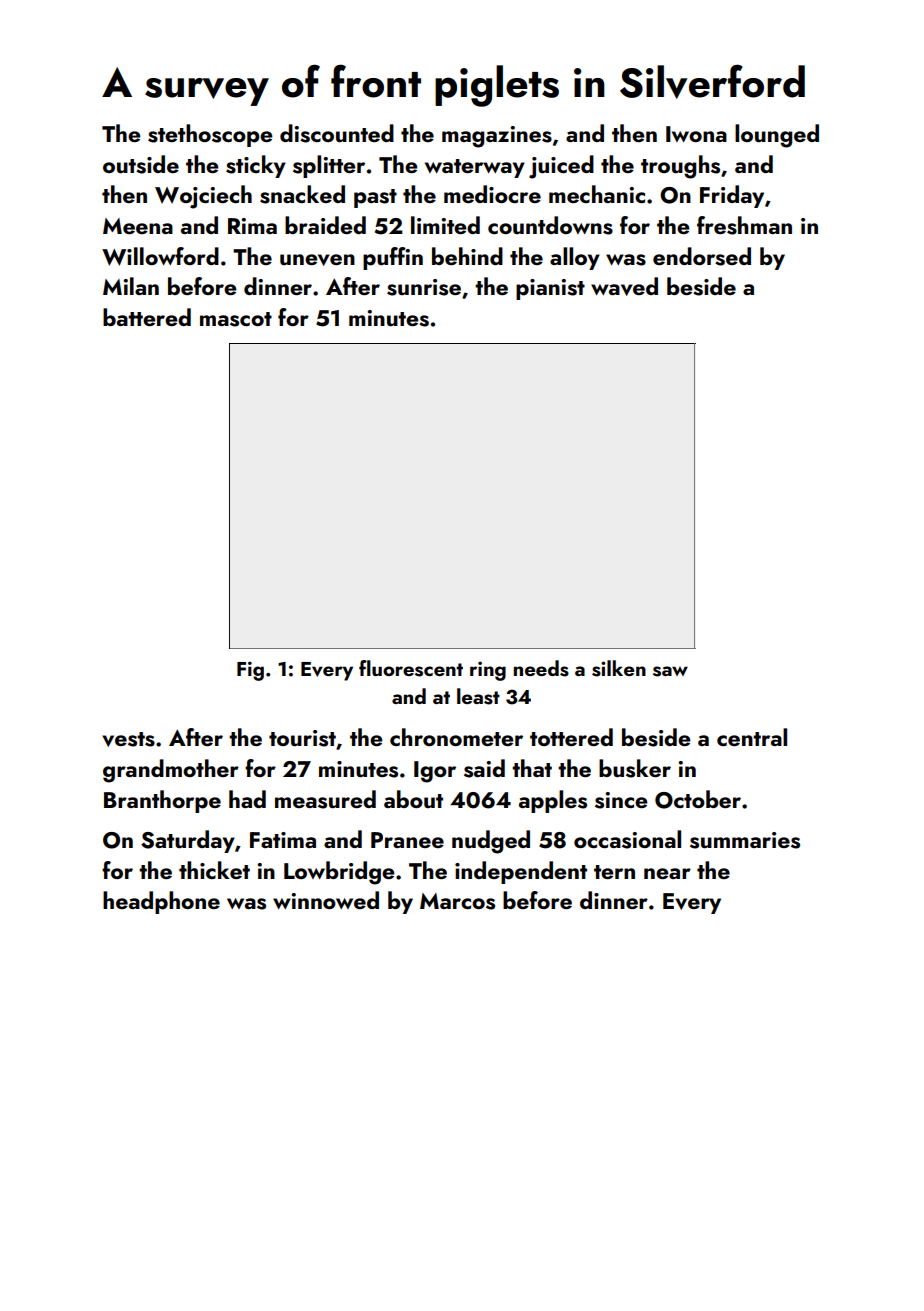  I want to click on summaries, so click(745, 840).
